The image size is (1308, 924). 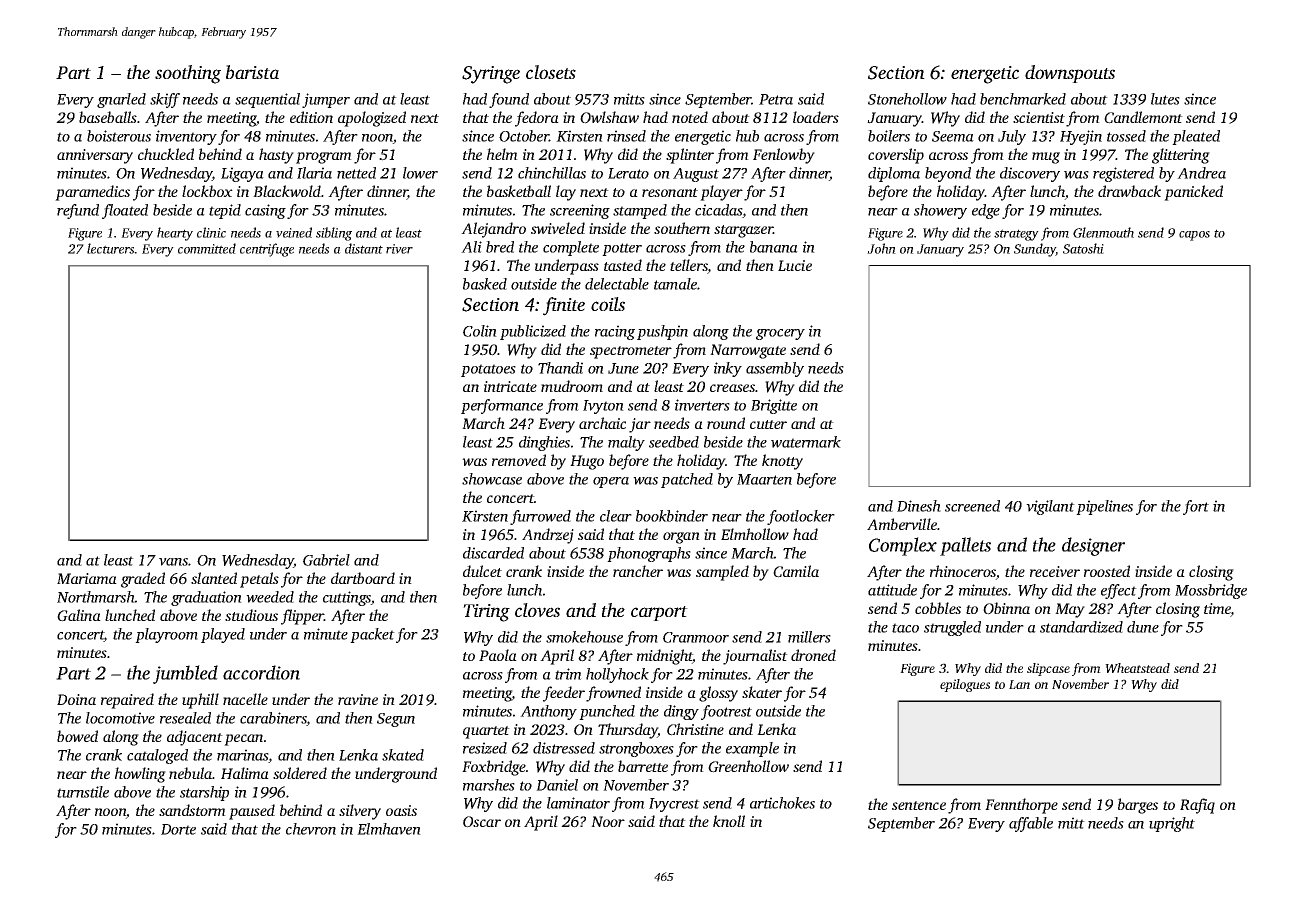 I want to click on Wheatstead, so click(x=1137, y=668).
